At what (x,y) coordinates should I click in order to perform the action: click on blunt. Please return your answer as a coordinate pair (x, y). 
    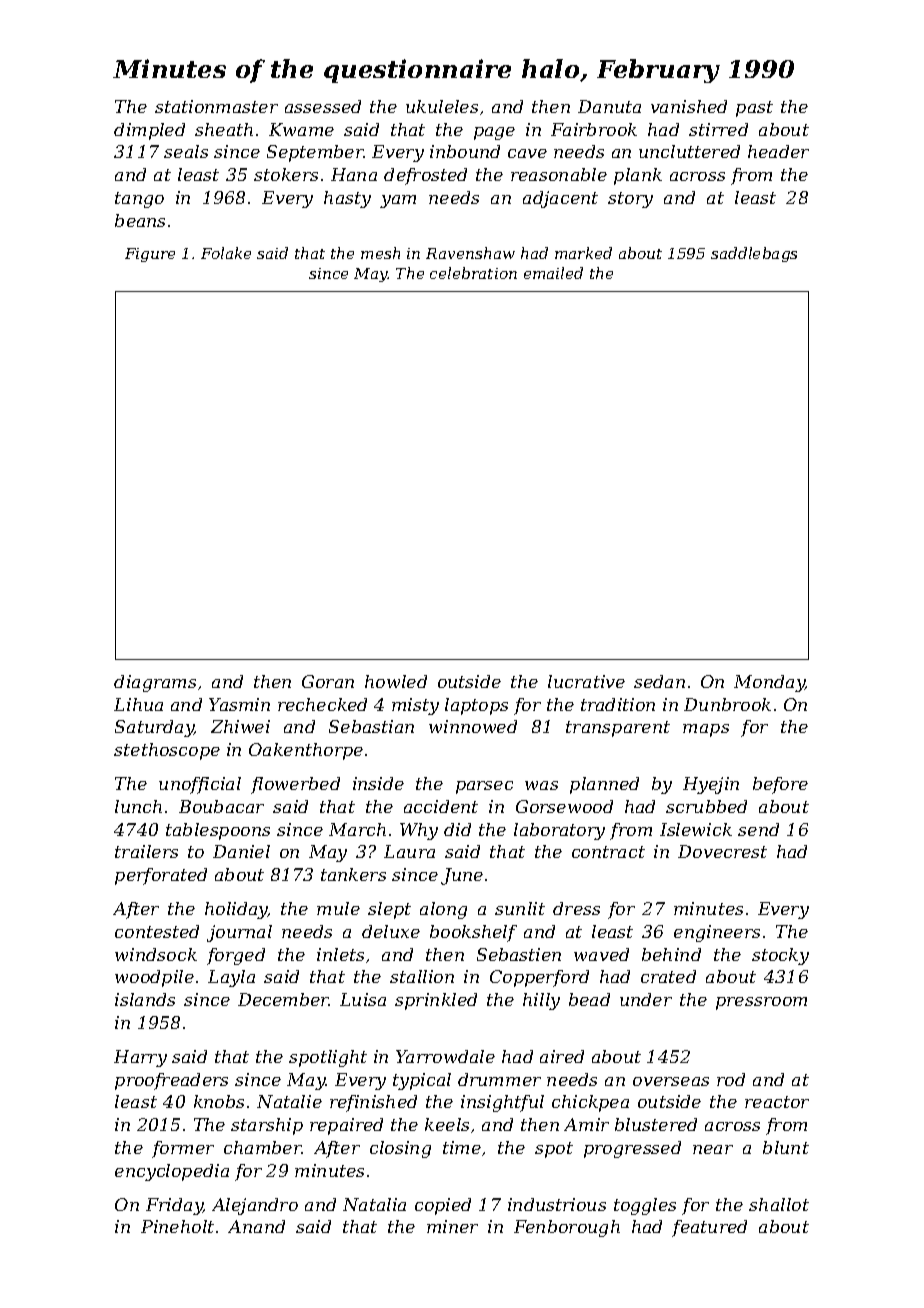
    Looking at the image, I should click on (786, 1147).
